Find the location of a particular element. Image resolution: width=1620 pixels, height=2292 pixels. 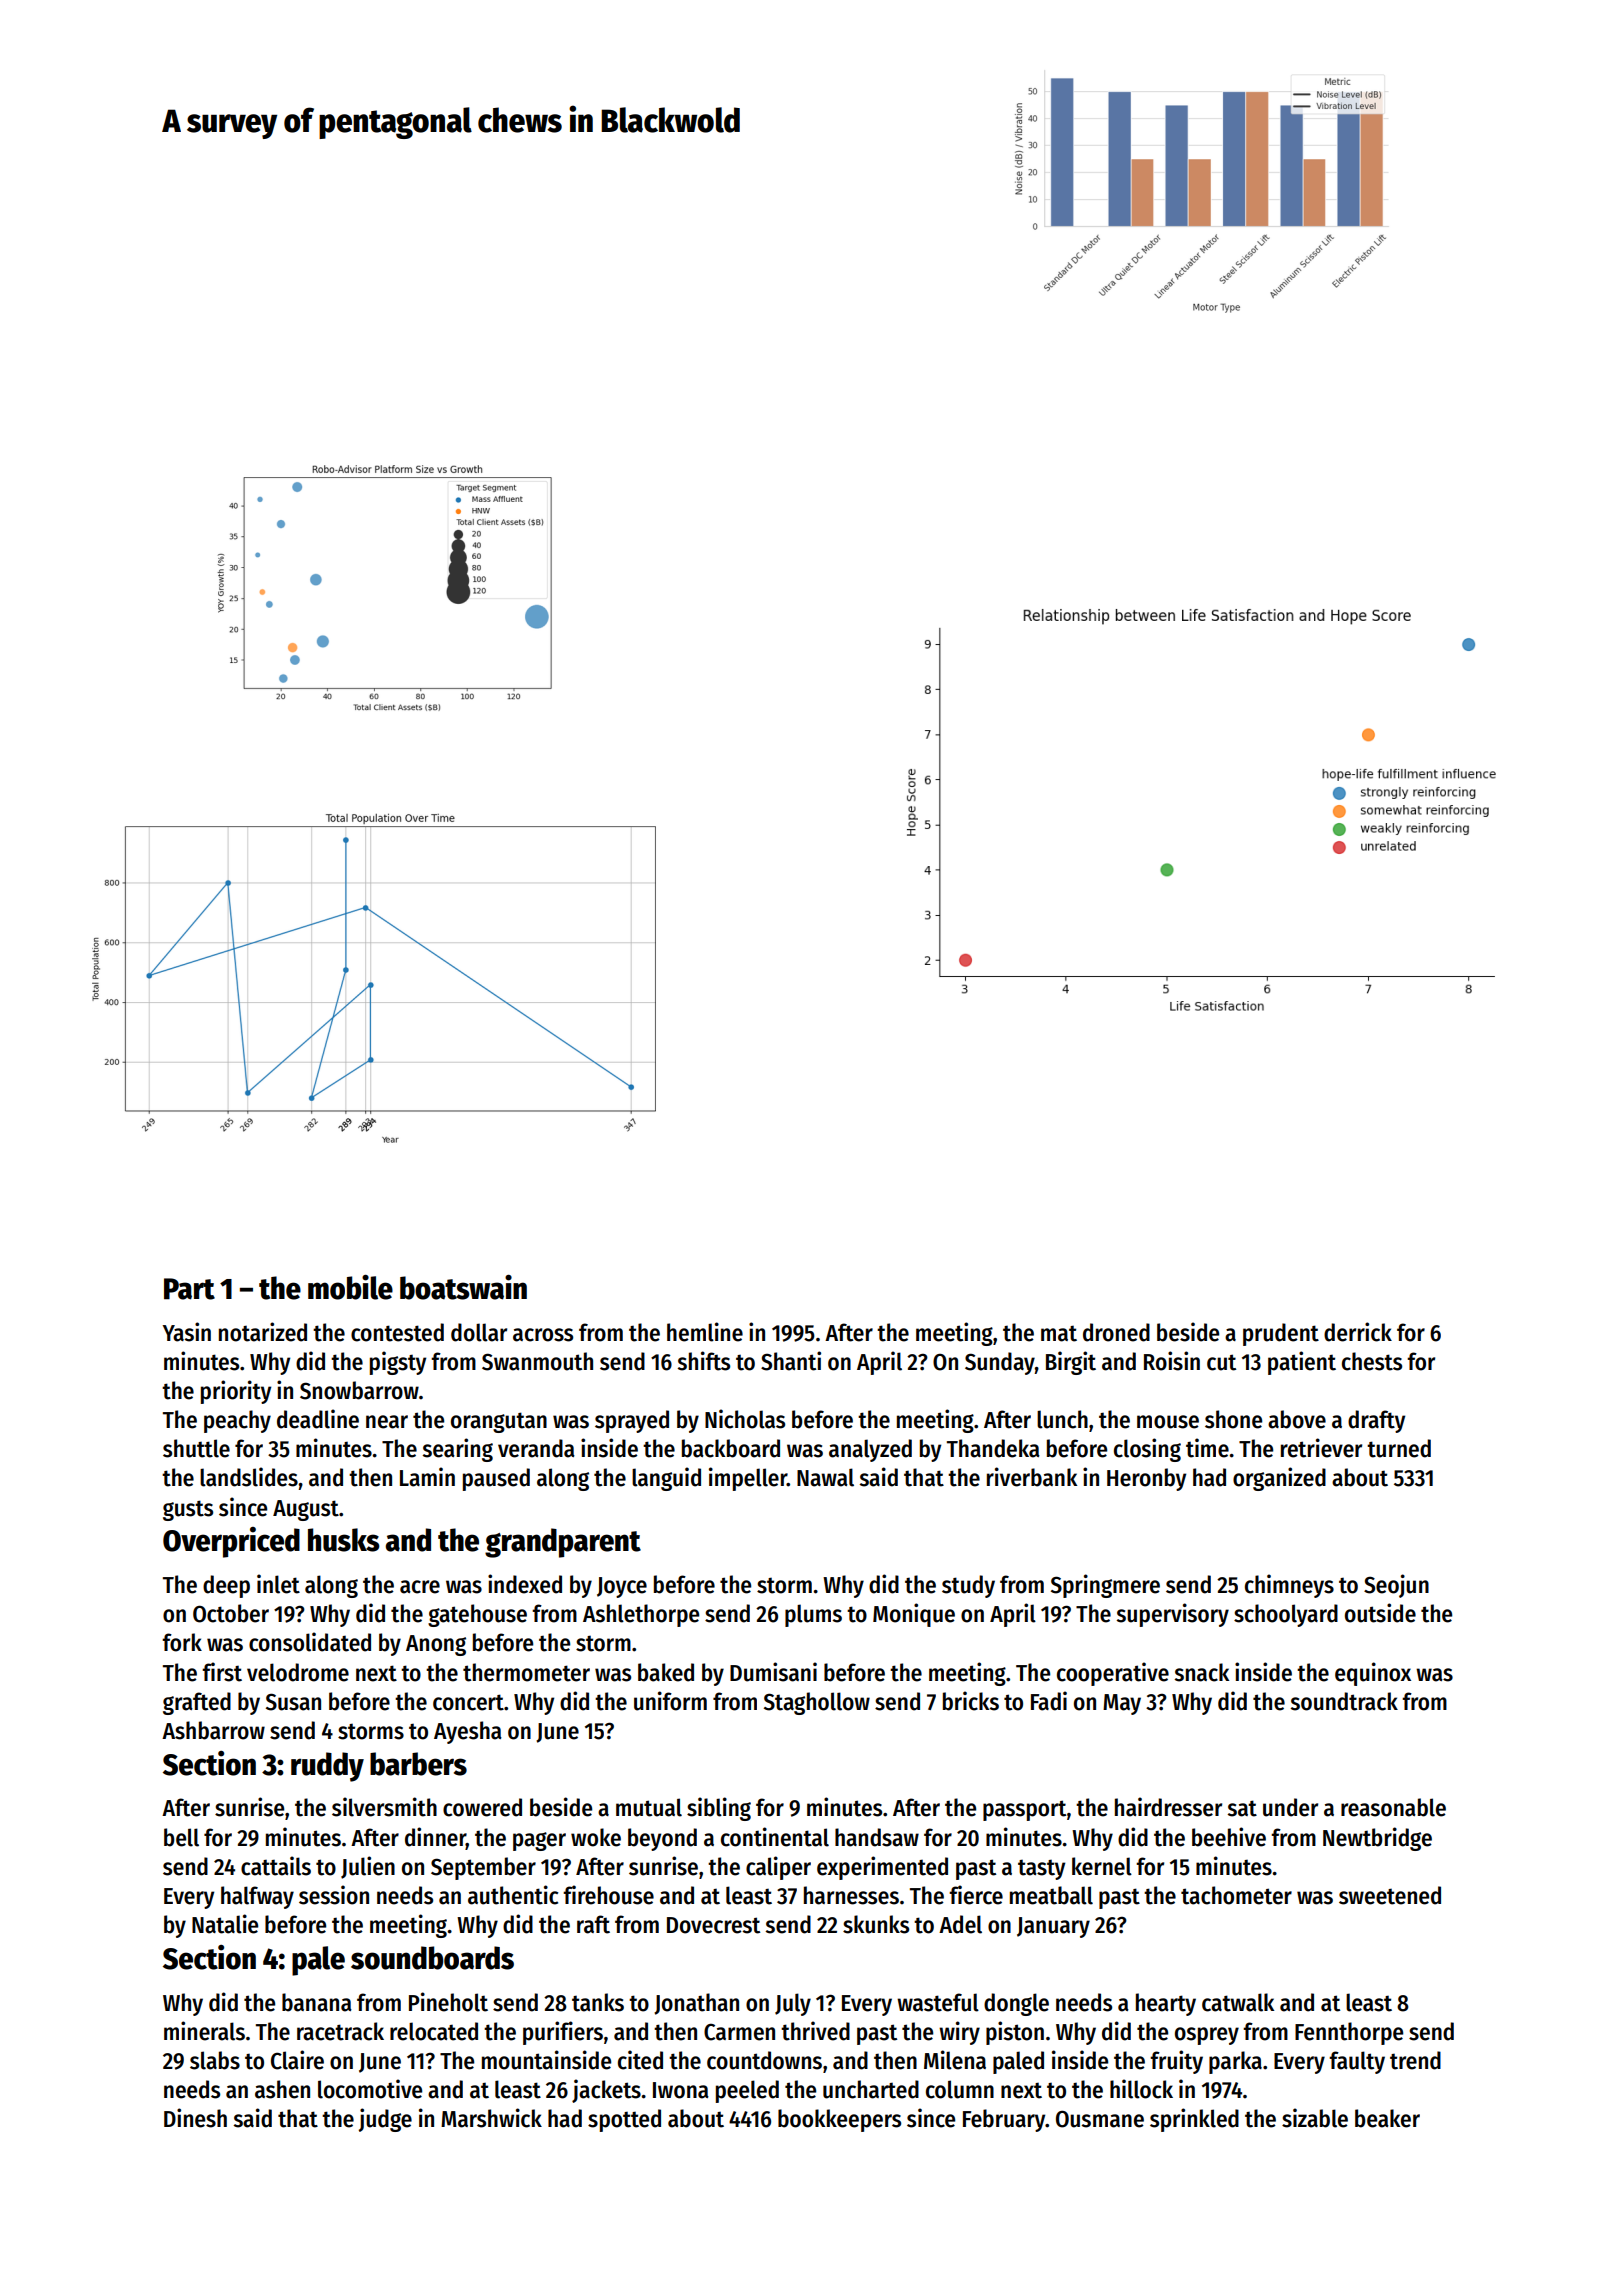

derrick is located at coordinates (1358, 1332).
